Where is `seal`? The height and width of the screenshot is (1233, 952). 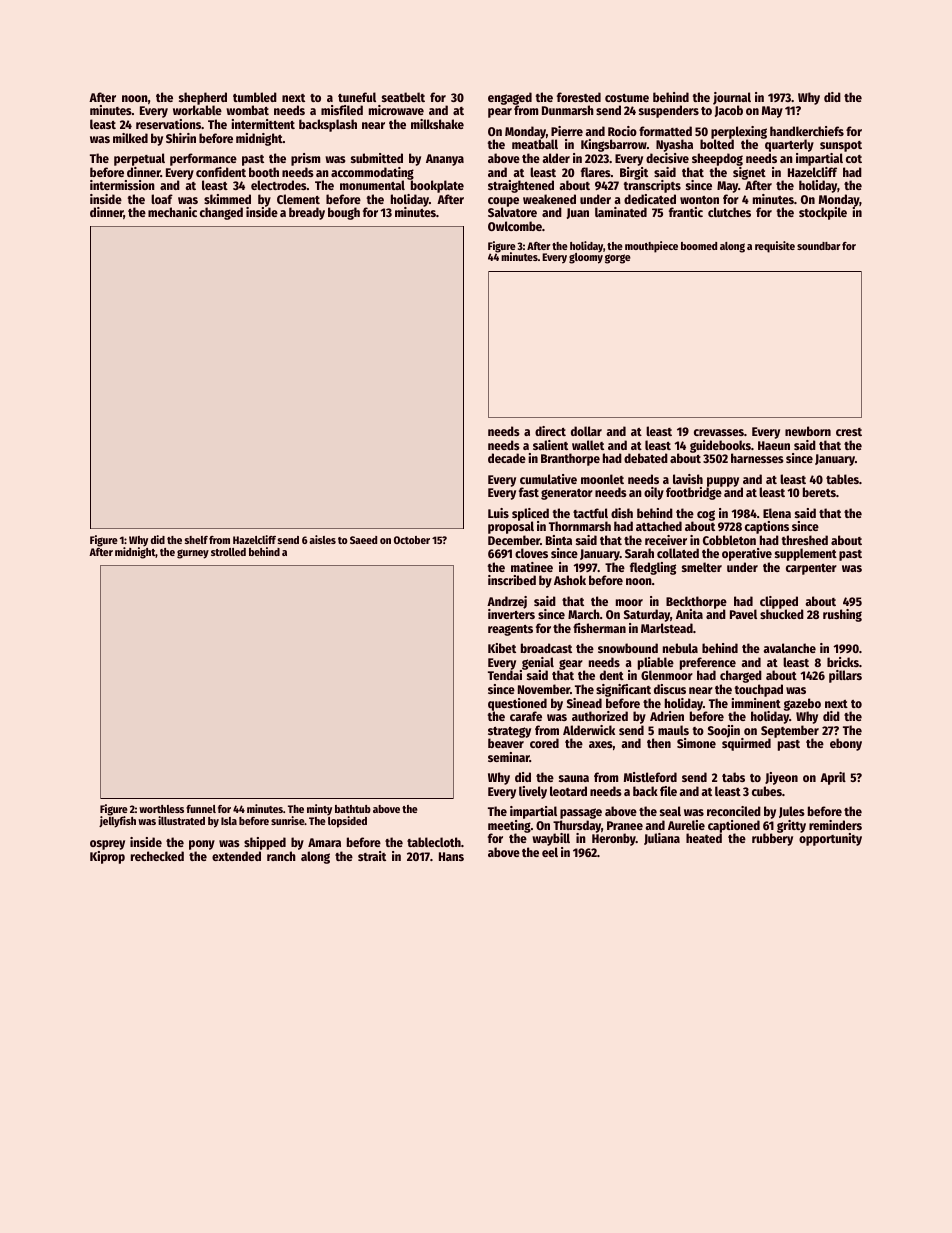
seal is located at coordinates (670, 811).
